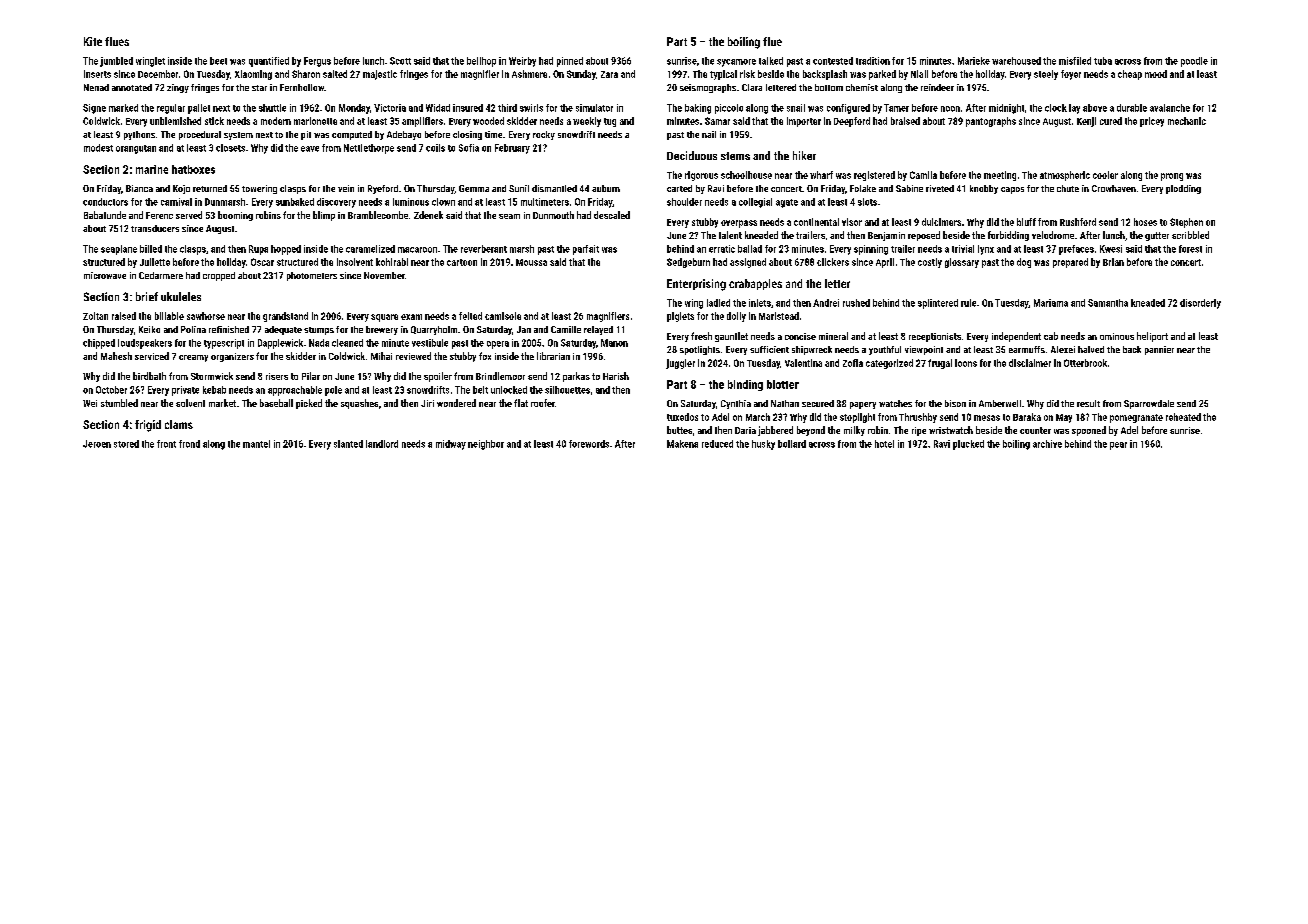 The height and width of the screenshot is (924, 1308). Describe the element at coordinates (821, 175) in the screenshot. I see `wharf` at that location.
